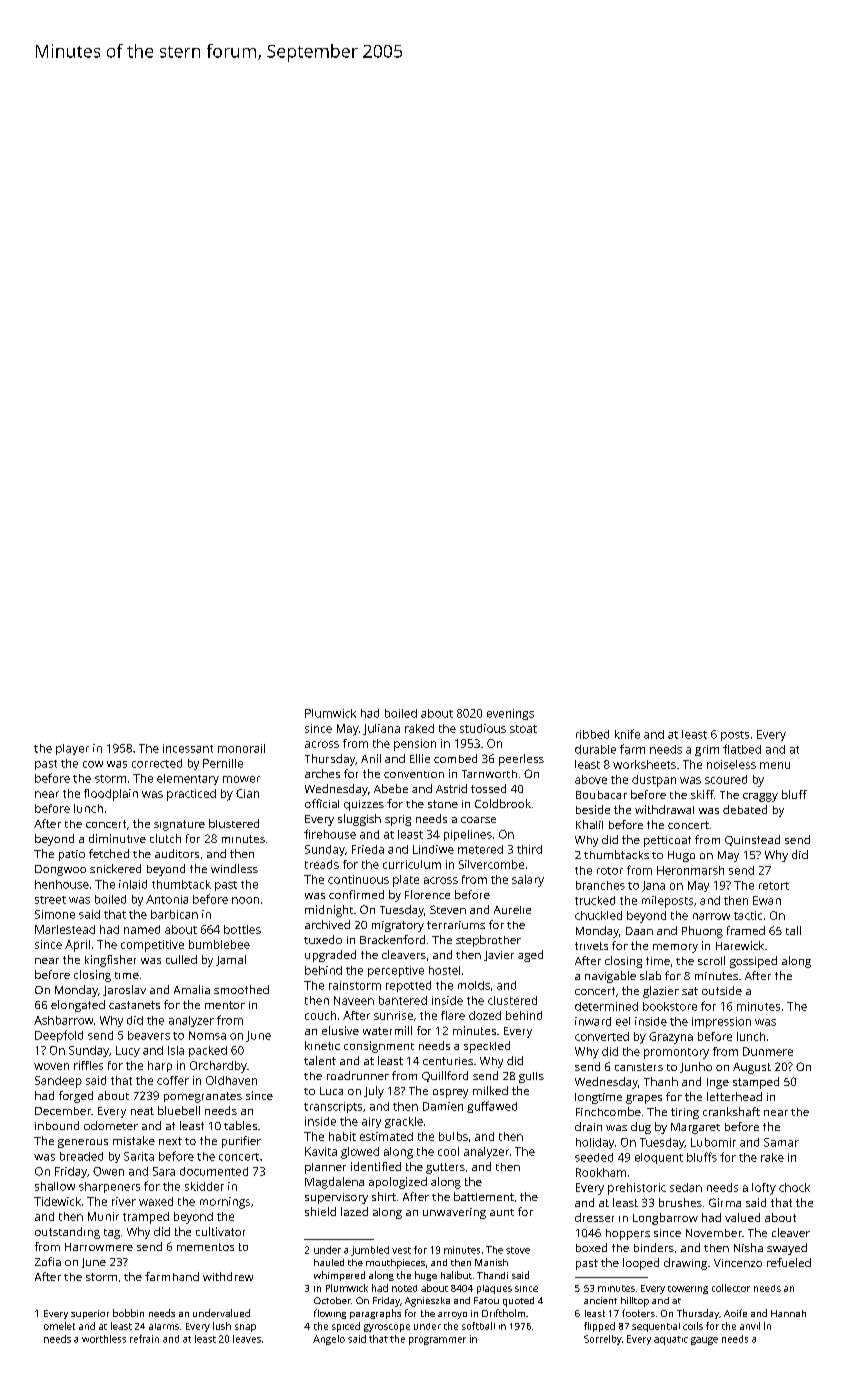 Image resolution: width=849 pixels, height=1400 pixels. What do you see at coordinates (433, 849) in the page?
I see `Lindiwe` at bounding box center [433, 849].
